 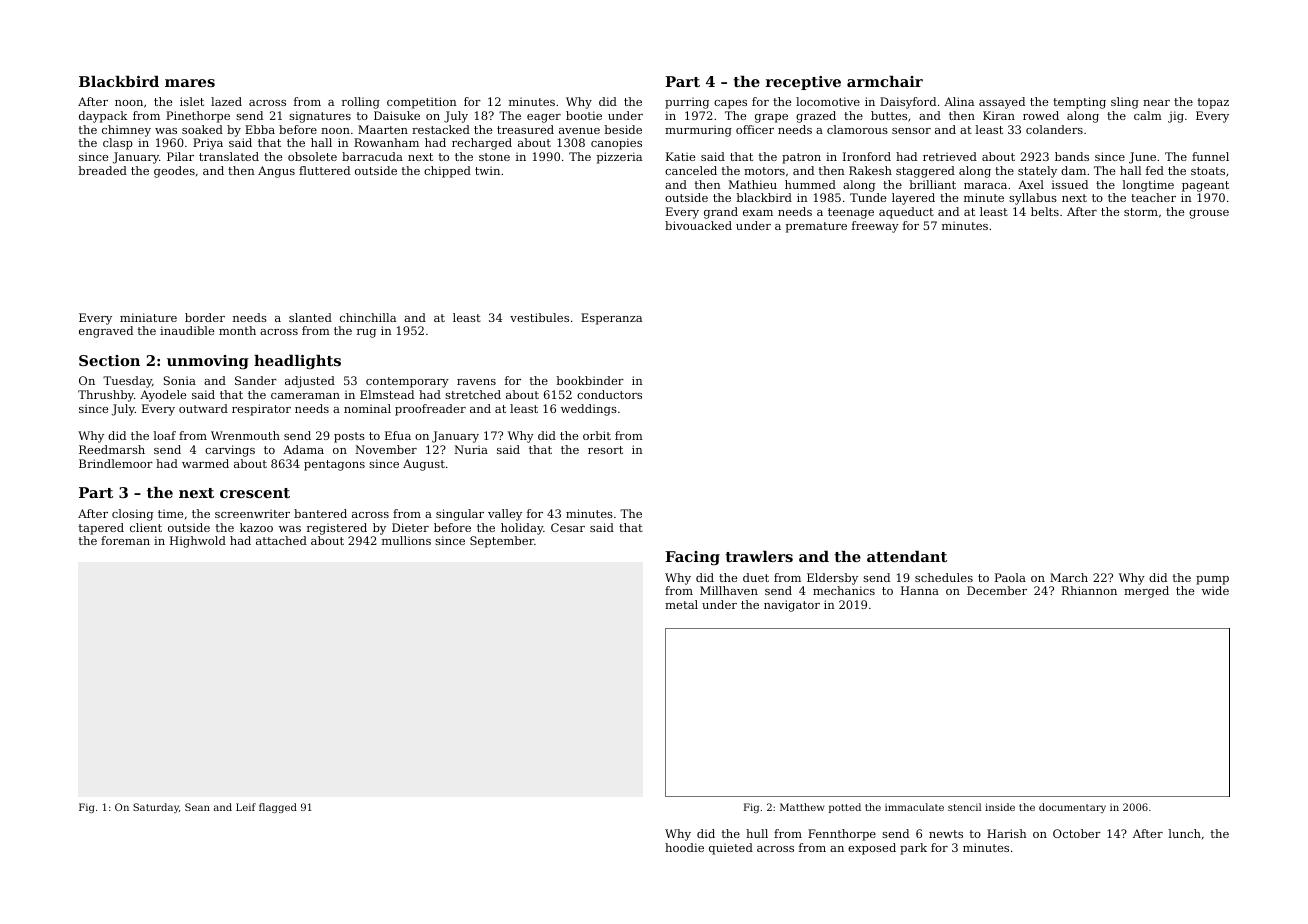 I want to click on bivouacked, so click(x=698, y=225).
